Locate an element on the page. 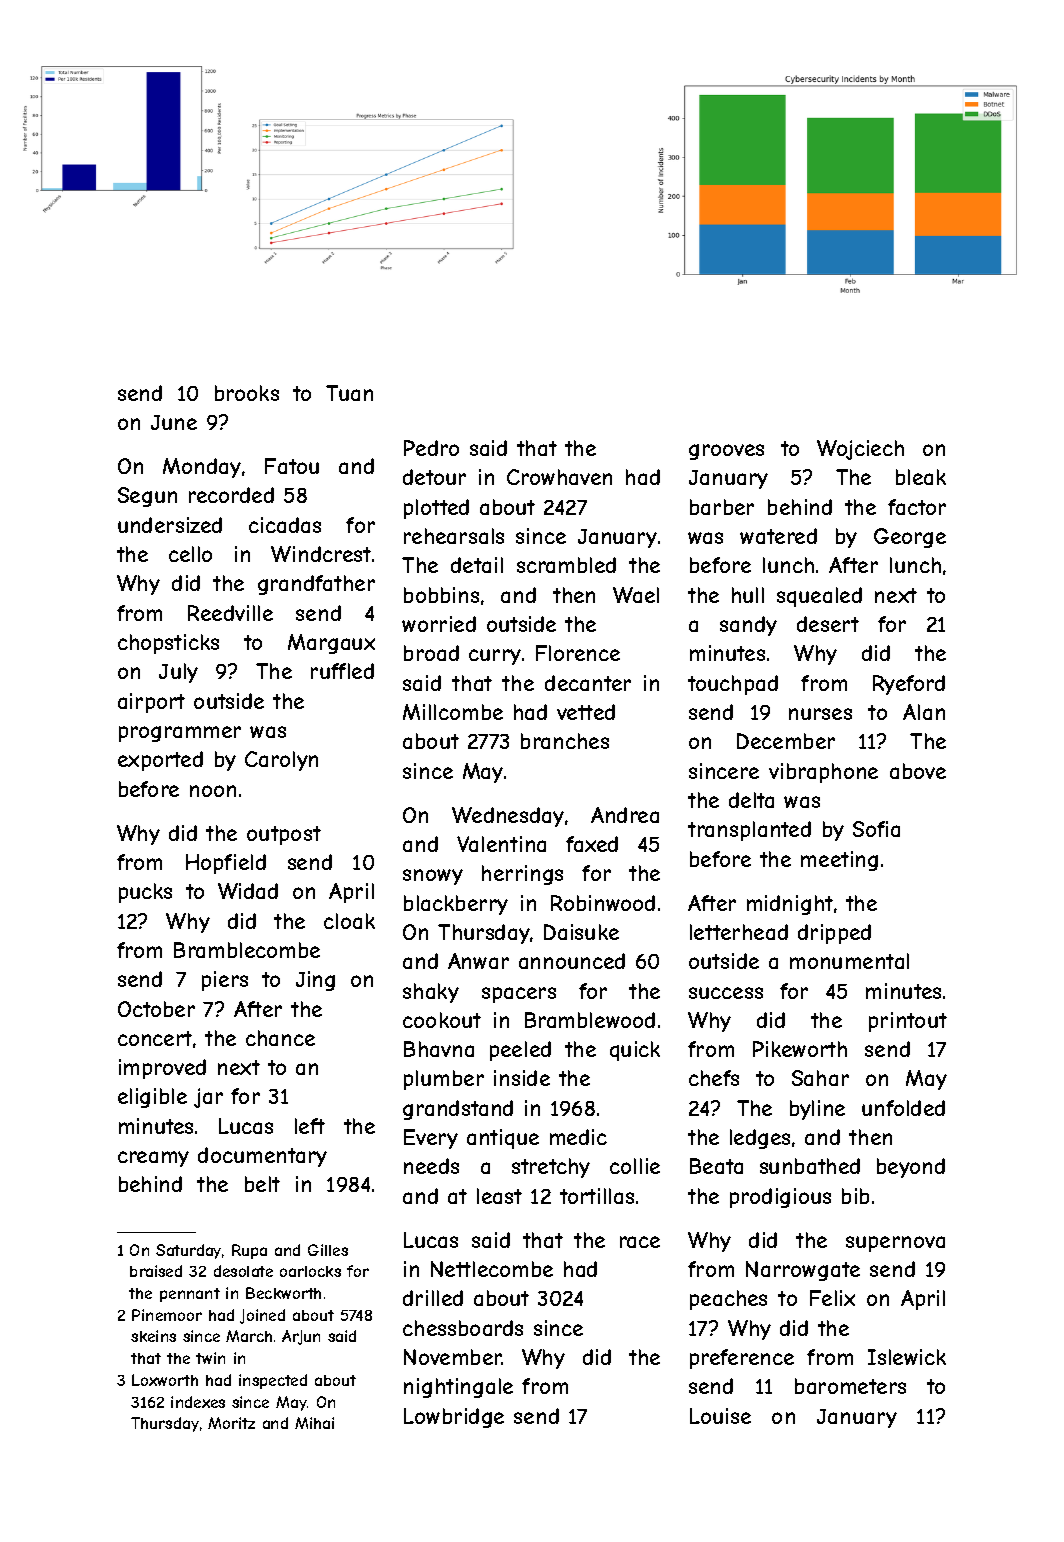  indexes is located at coordinates (198, 1402).
